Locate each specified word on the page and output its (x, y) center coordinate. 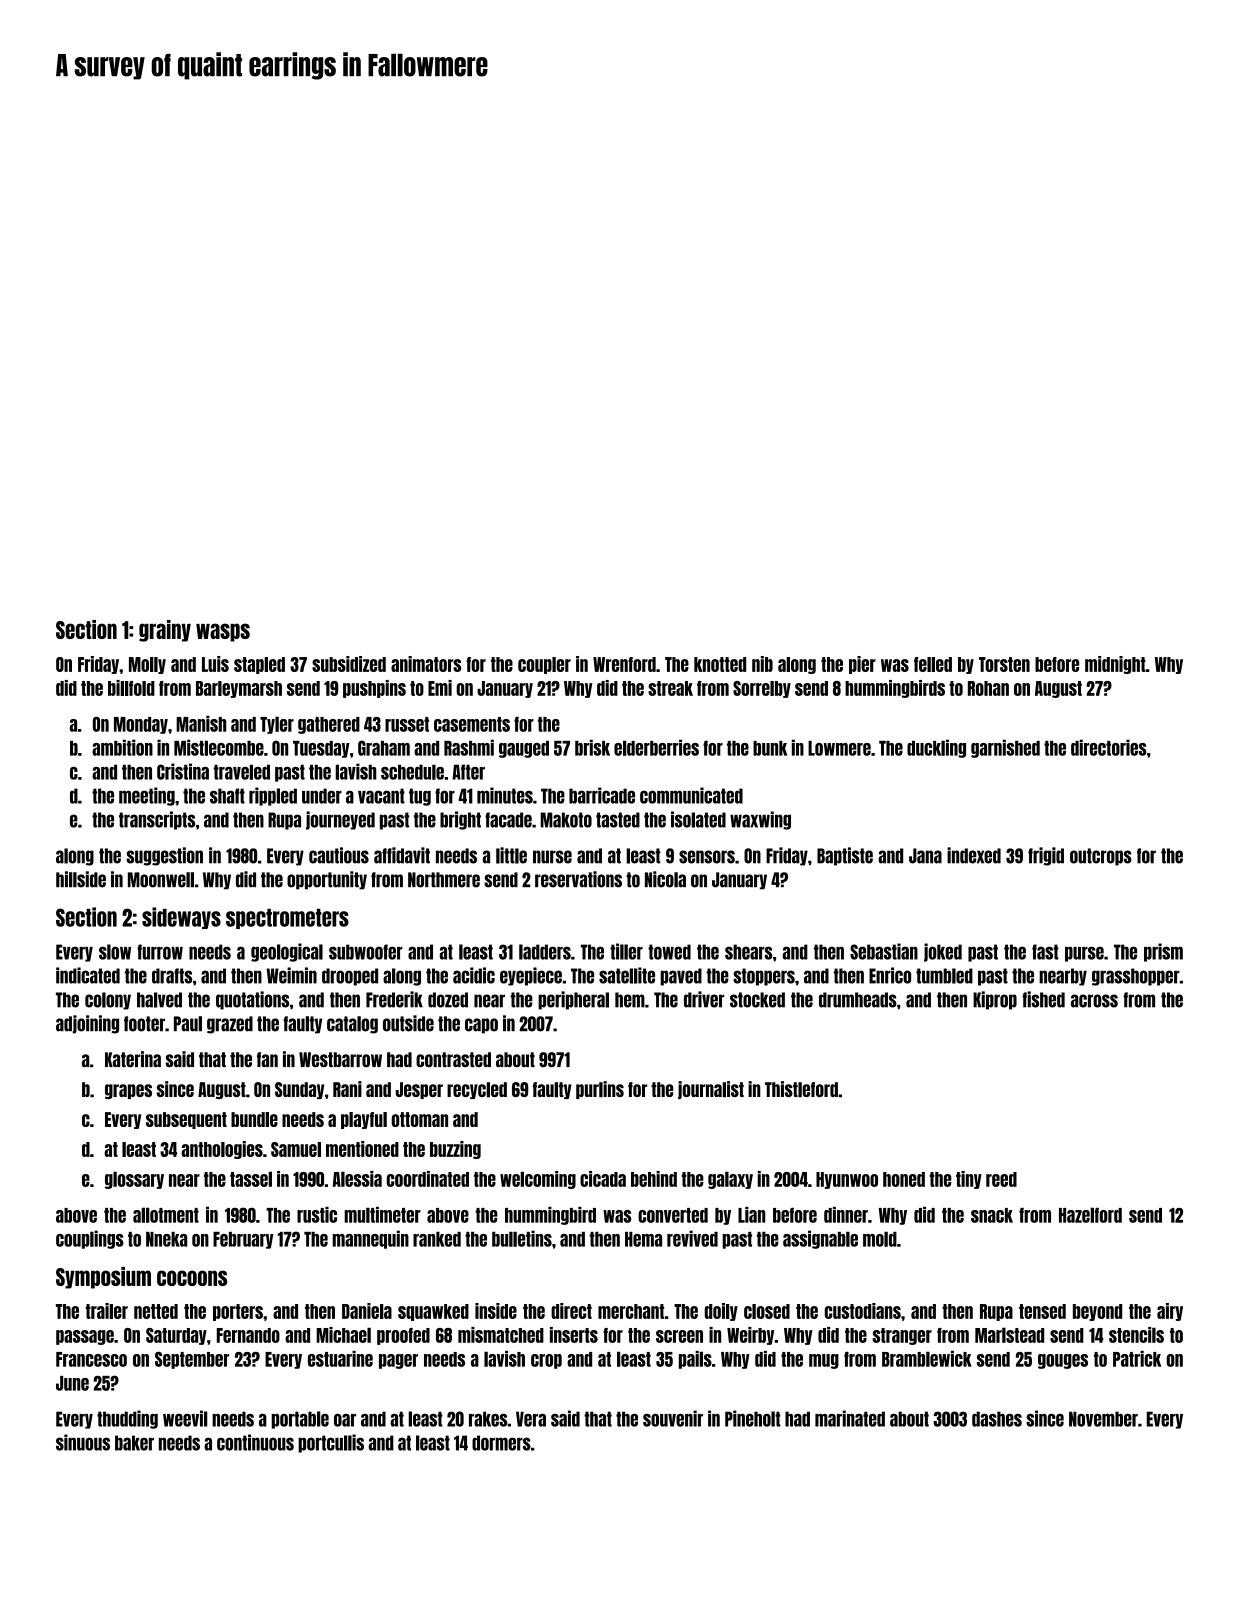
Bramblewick (927, 1359)
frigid (1046, 856)
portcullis (331, 1443)
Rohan (988, 688)
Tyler (277, 725)
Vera (531, 1419)
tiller (626, 951)
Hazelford (1090, 1215)
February (243, 1240)
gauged (524, 749)
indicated (88, 975)
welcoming (538, 1180)
